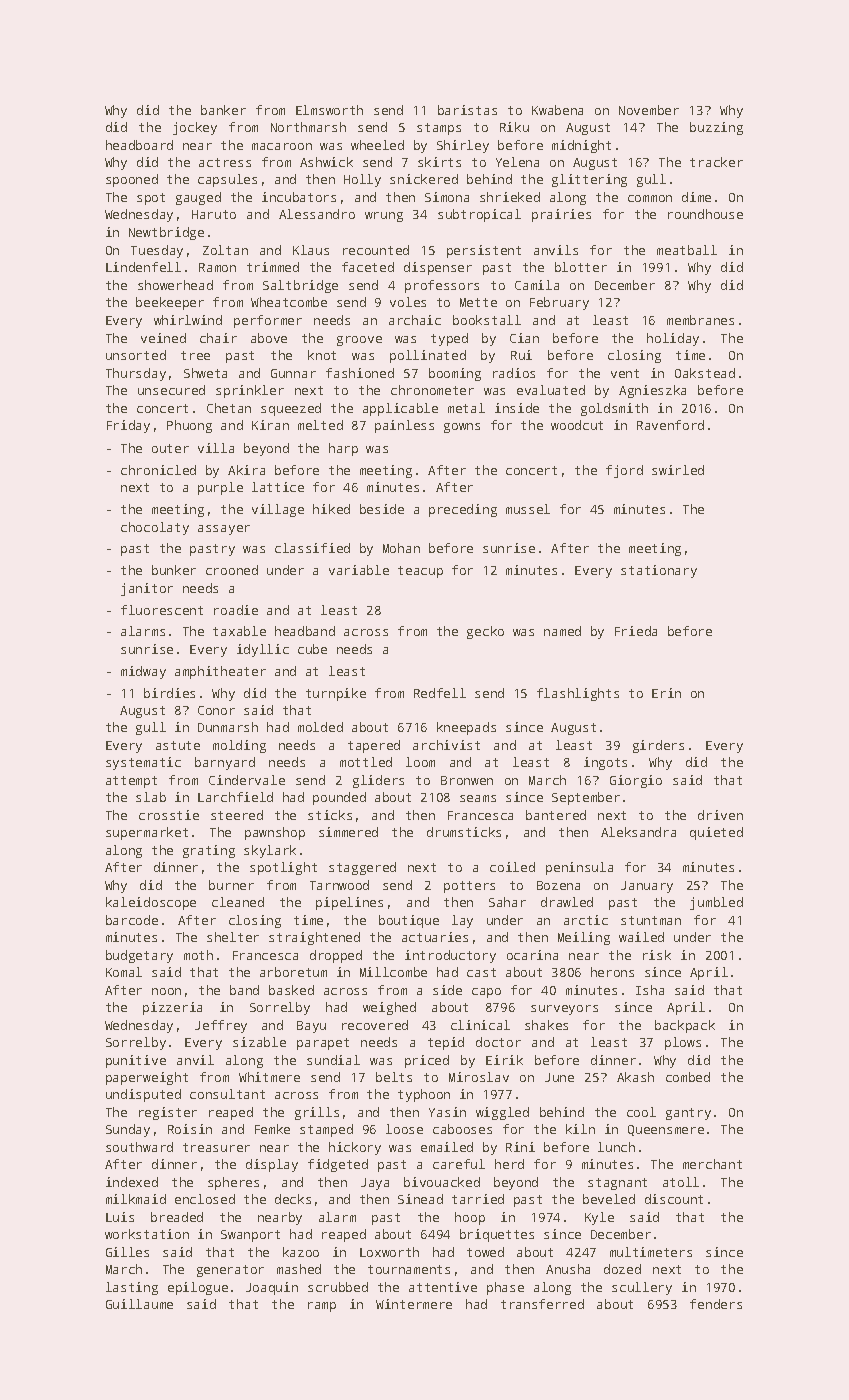 This image has width=849, height=1400. Describe the element at coordinates (649, 110) in the image. I see `November` at that location.
